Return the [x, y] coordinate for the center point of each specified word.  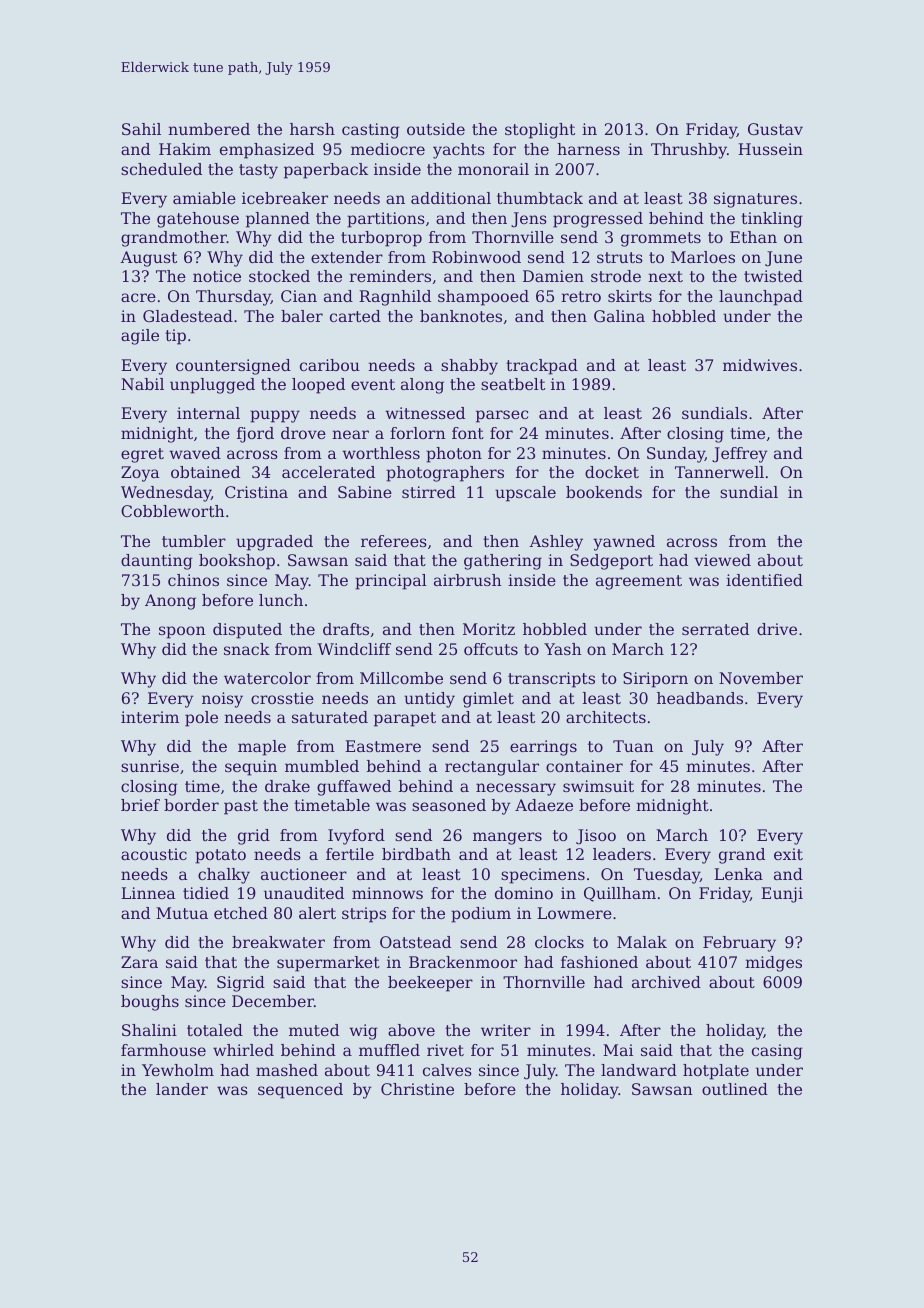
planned [278, 220]
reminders [390, 276]
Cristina [256, 492]
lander [182, 1089]
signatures [755, 200]
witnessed [425, 413]
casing [777, 1052]
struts [620, 257]
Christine [417, 1089]
